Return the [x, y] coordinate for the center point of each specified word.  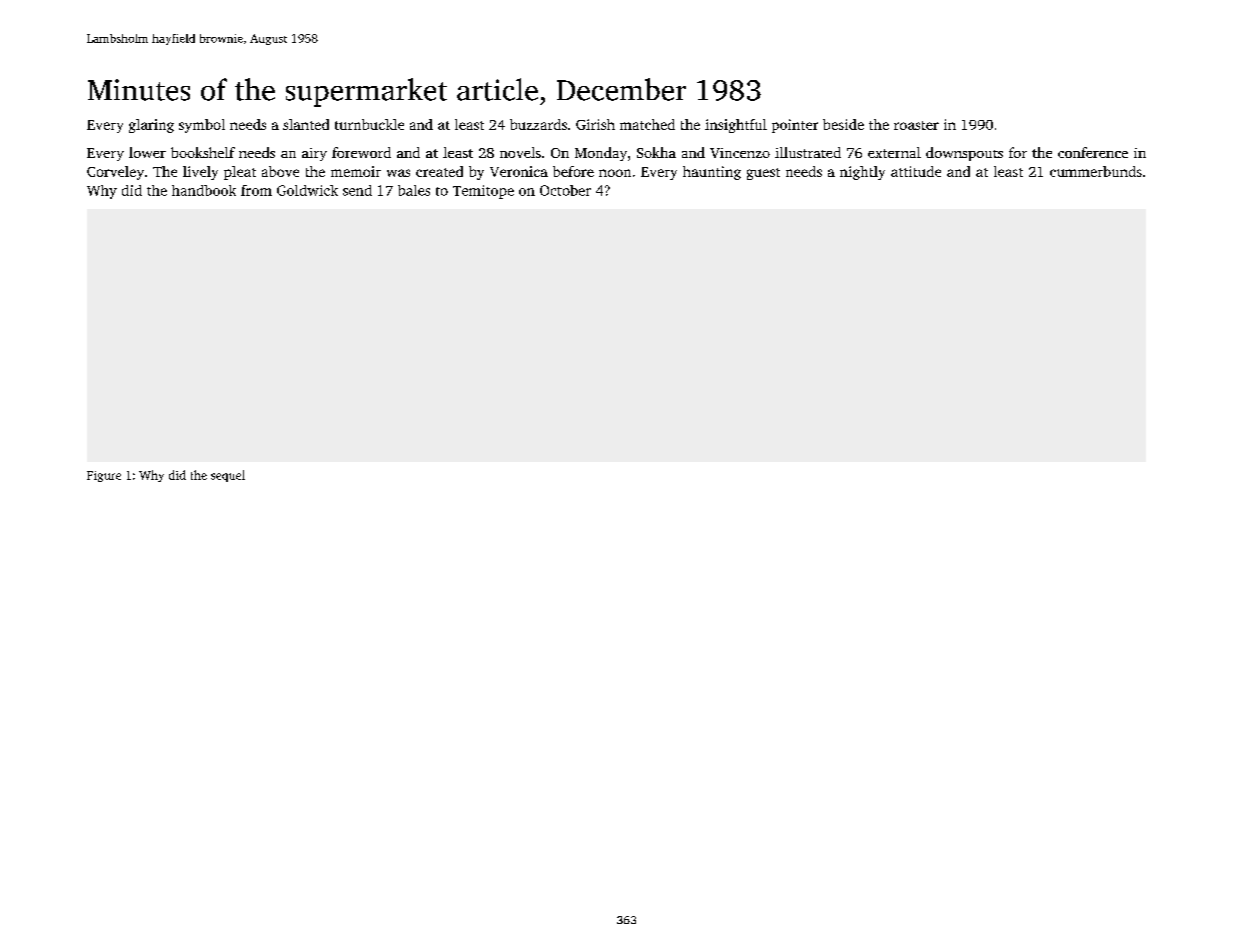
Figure [104, 476]
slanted [306, 124]
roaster [916, 125]
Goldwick [307, 190]
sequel [228, 476]
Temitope [483, 192]
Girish [595, 124]
